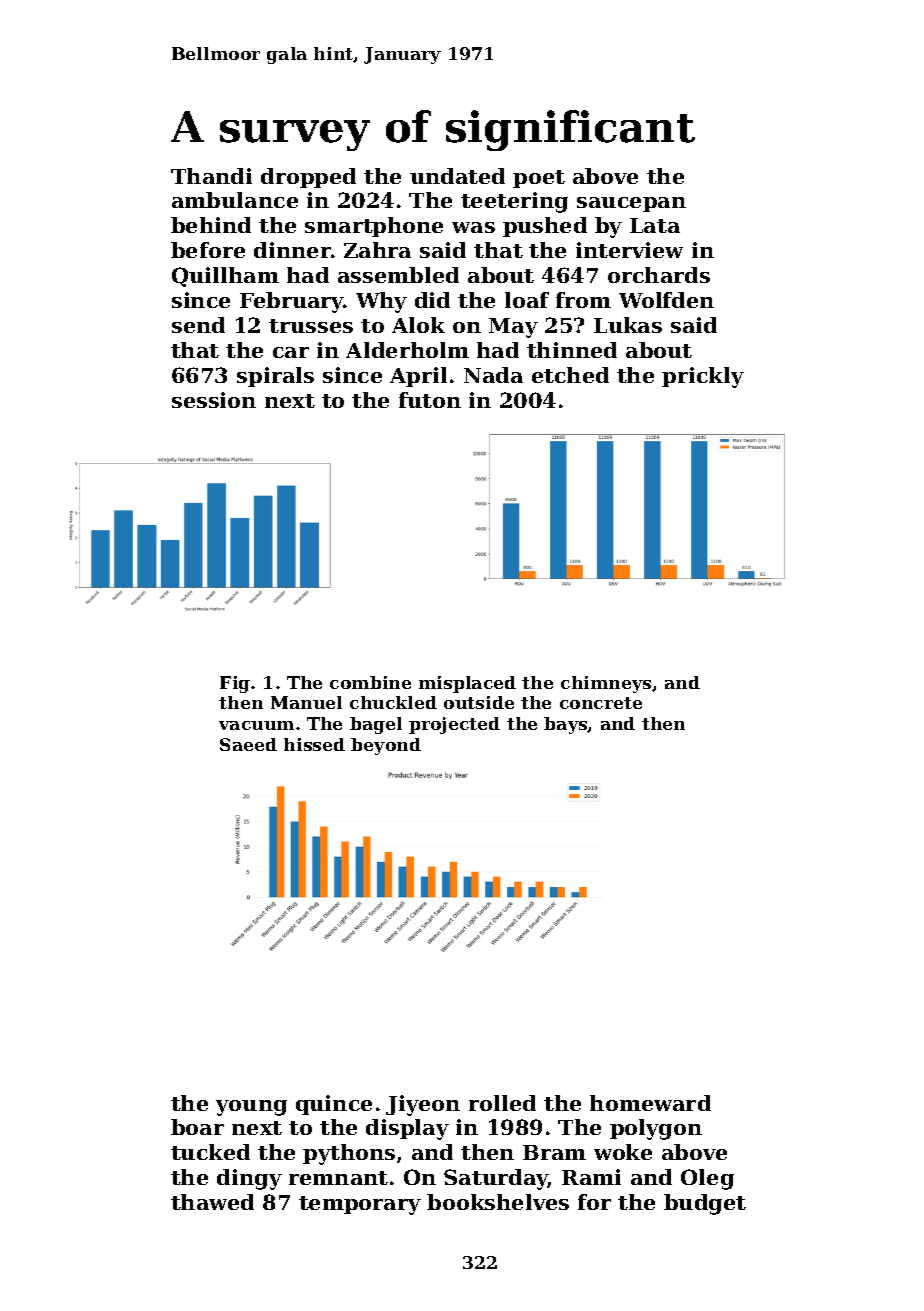 The height and width of the image is (1311, 924). Describe the element at coordinates (514, 202) in the image. I see `teetering` at that location.
